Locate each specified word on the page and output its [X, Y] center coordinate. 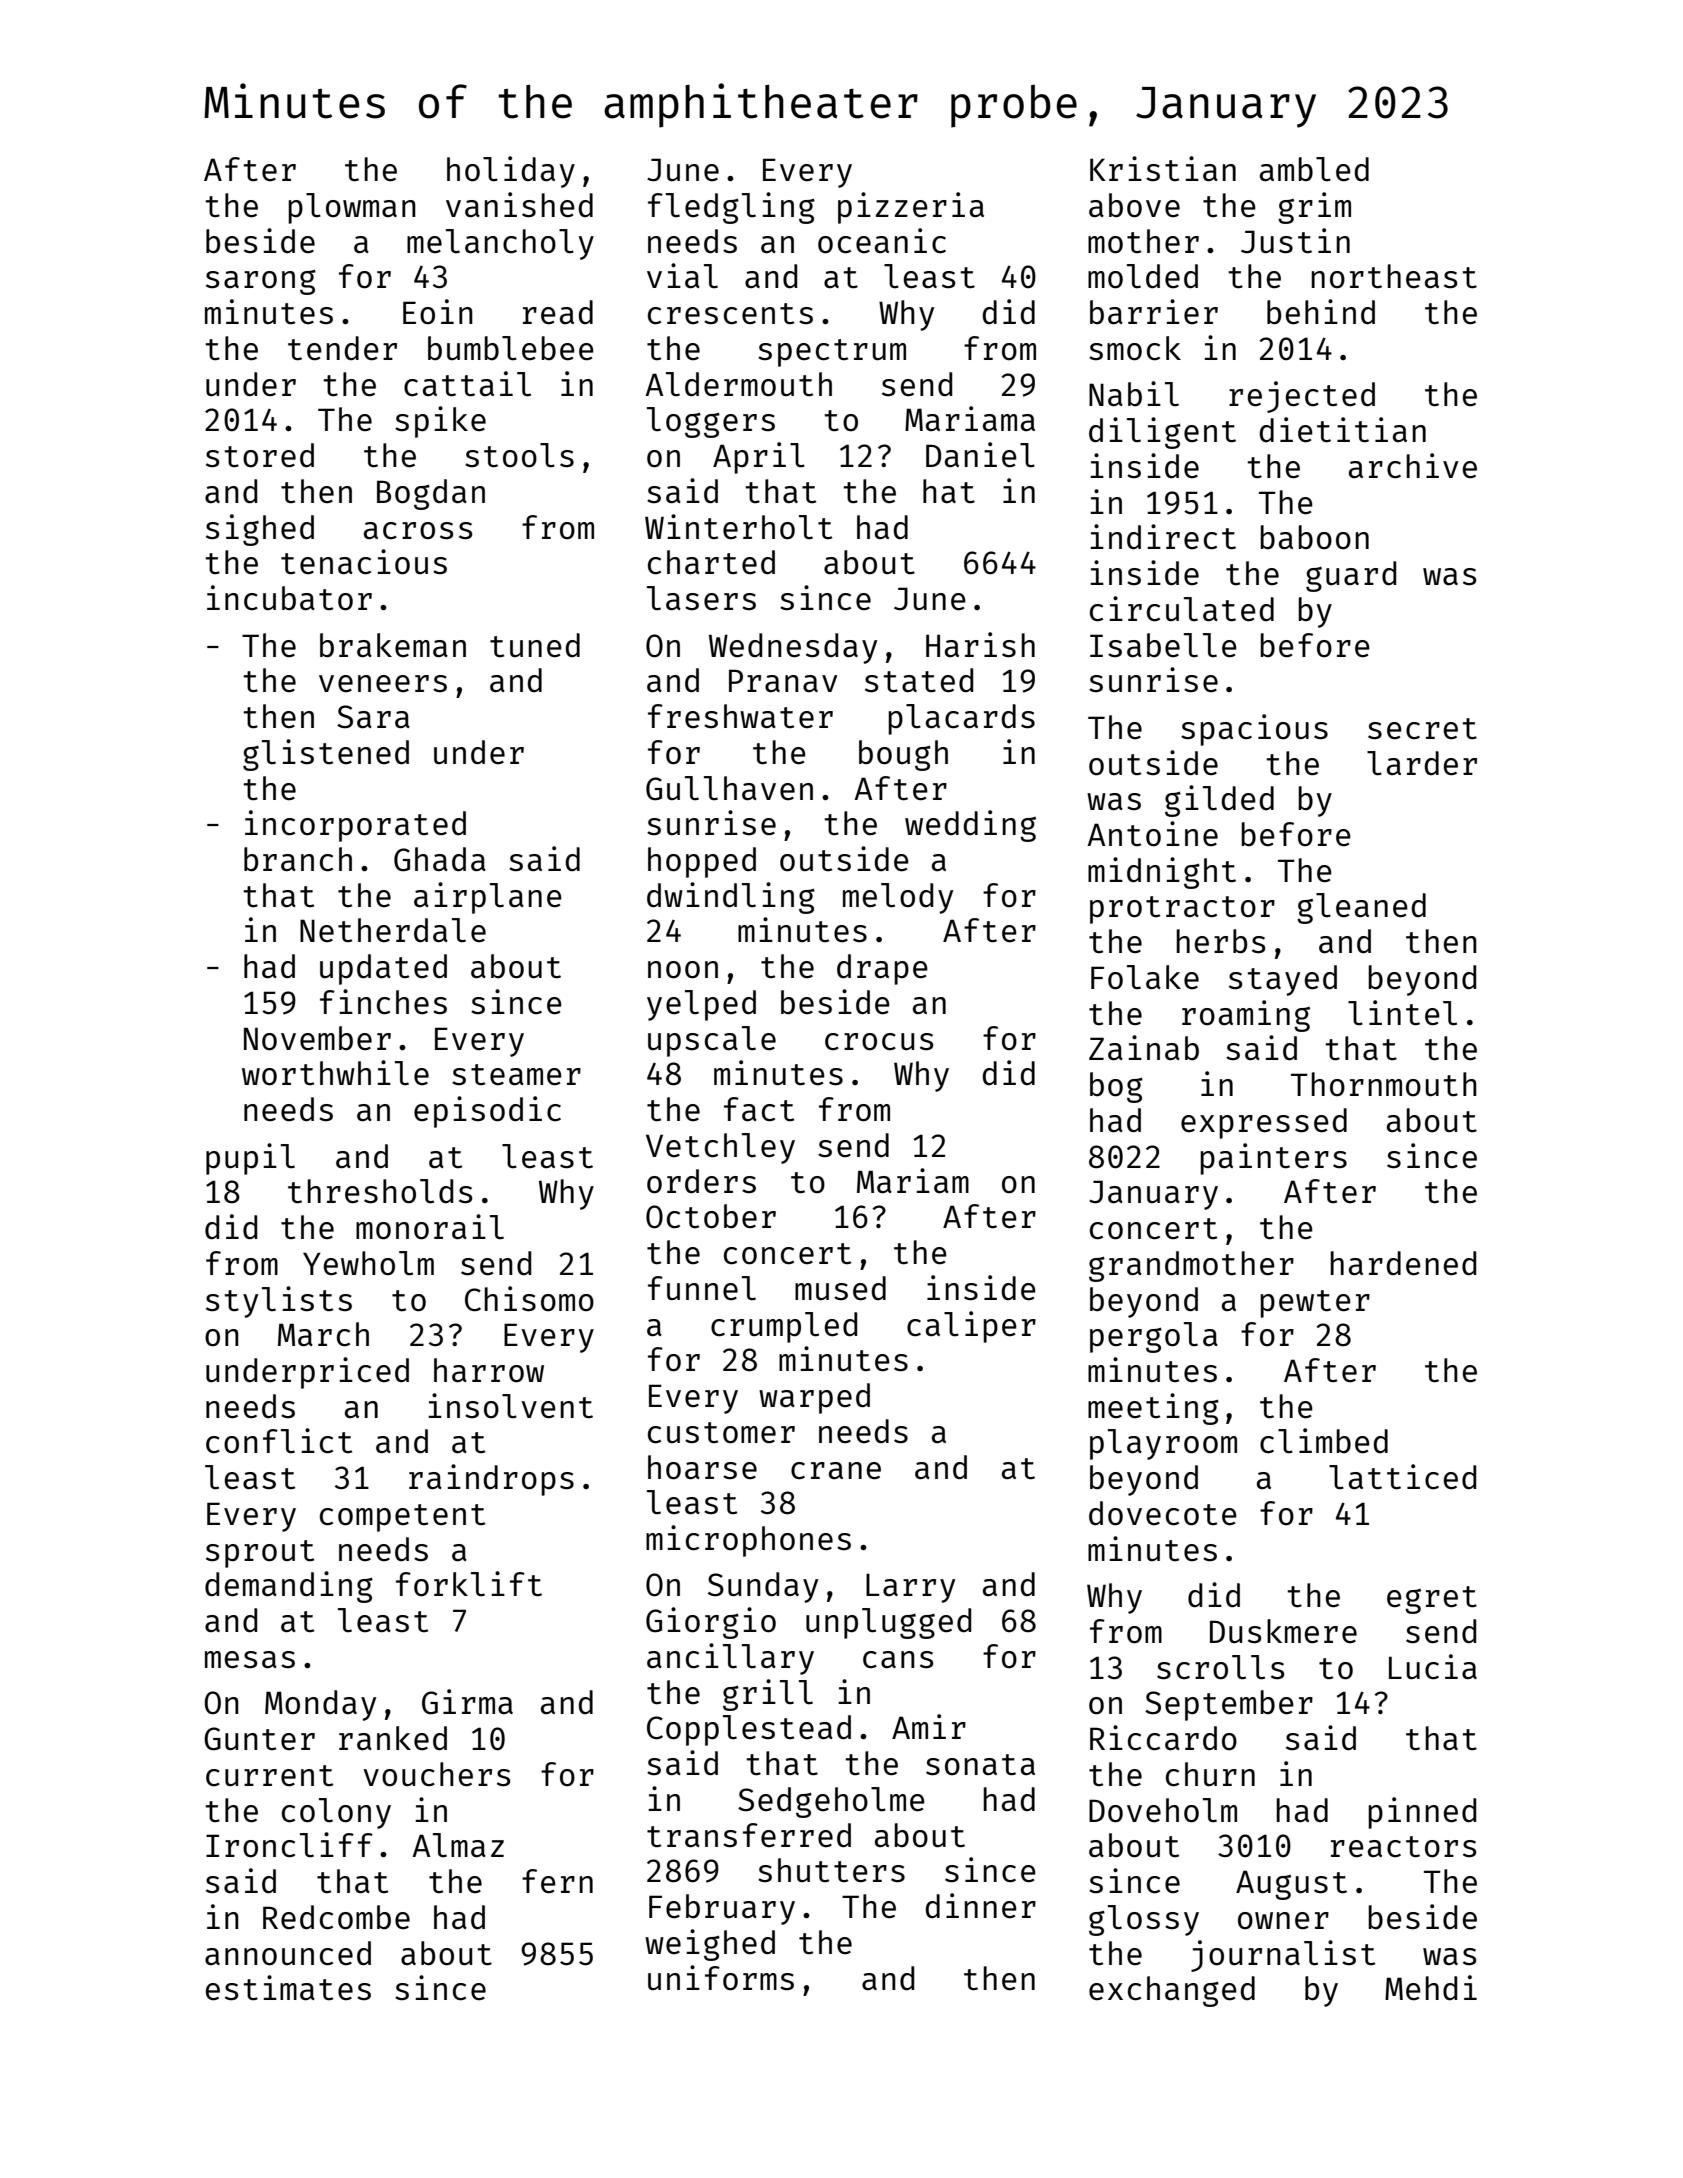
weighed [710, 1945]
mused [840, 1288]
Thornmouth [1384, 1084]
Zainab [1144, 1048]
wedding [970, 826]
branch [298, 859]
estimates [288, 1988]
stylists [279, 1302]
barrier [1154, 312]
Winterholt [738, 527]
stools [519, 455]
